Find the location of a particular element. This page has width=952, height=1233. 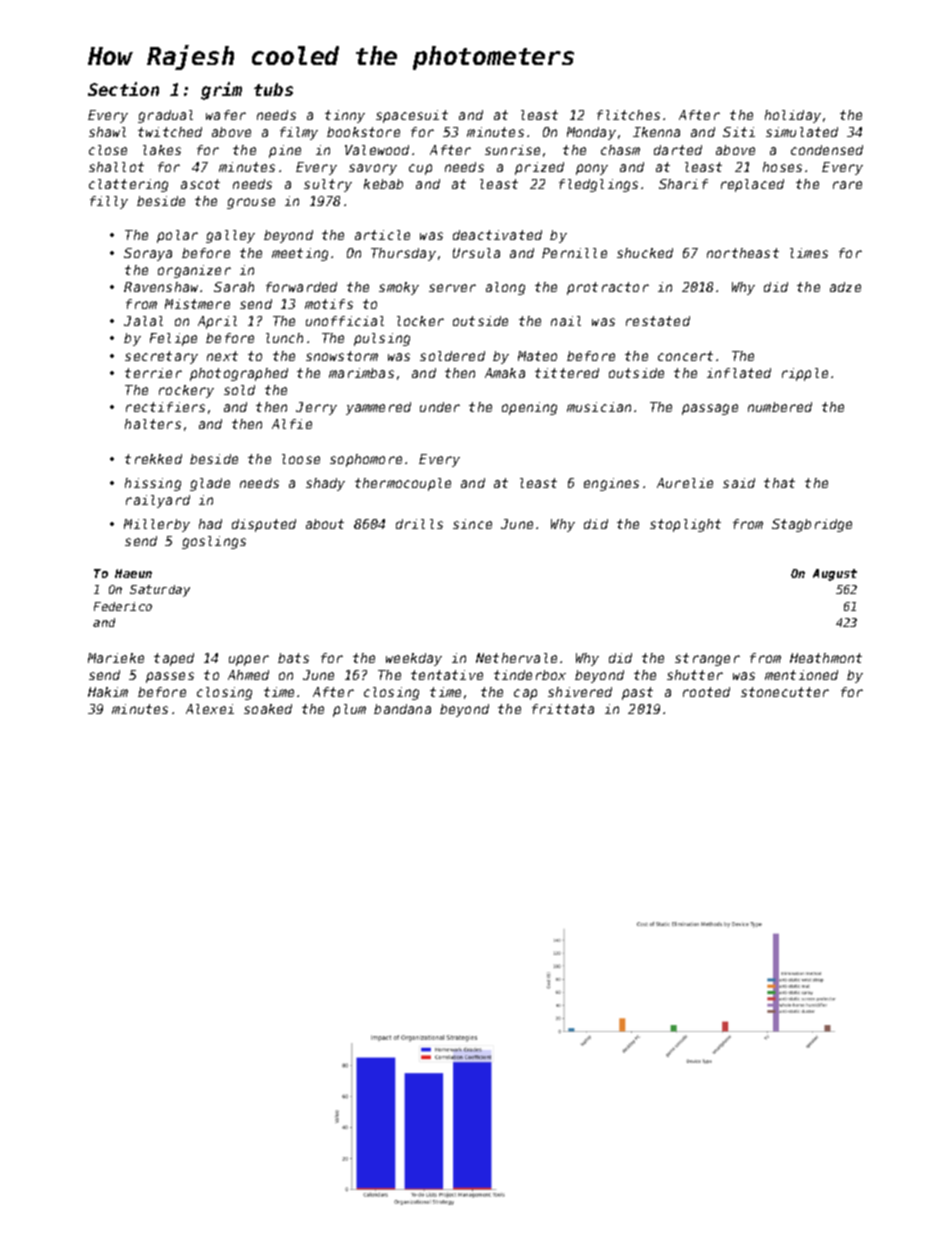

Ahmed is located at coordinates (248, 675).
